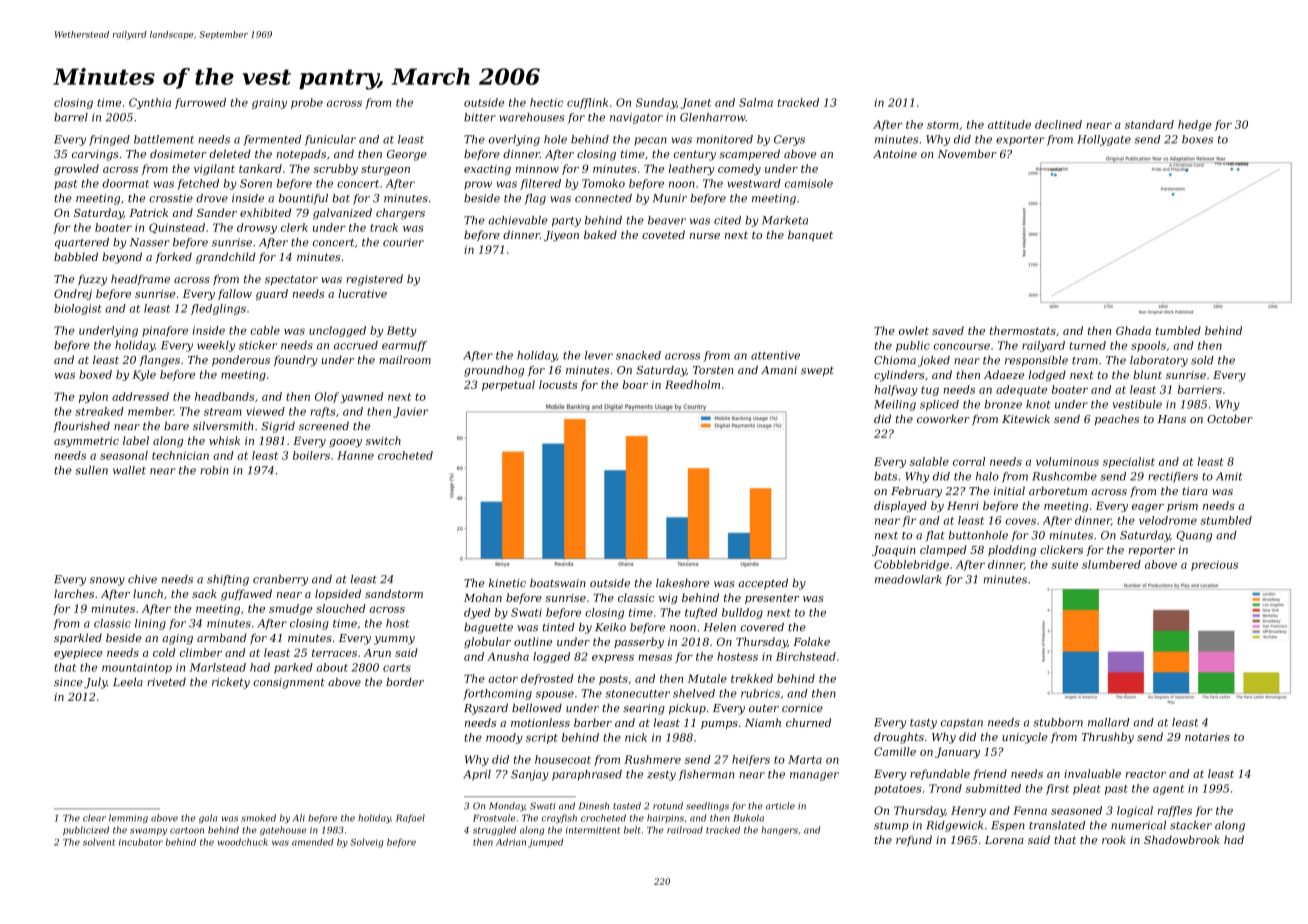 The height and width of the document is (924, 1308). What do you see at coordinates (692, 384) in the document?
I see `Reedholm` at bounding box center [692, 384].
